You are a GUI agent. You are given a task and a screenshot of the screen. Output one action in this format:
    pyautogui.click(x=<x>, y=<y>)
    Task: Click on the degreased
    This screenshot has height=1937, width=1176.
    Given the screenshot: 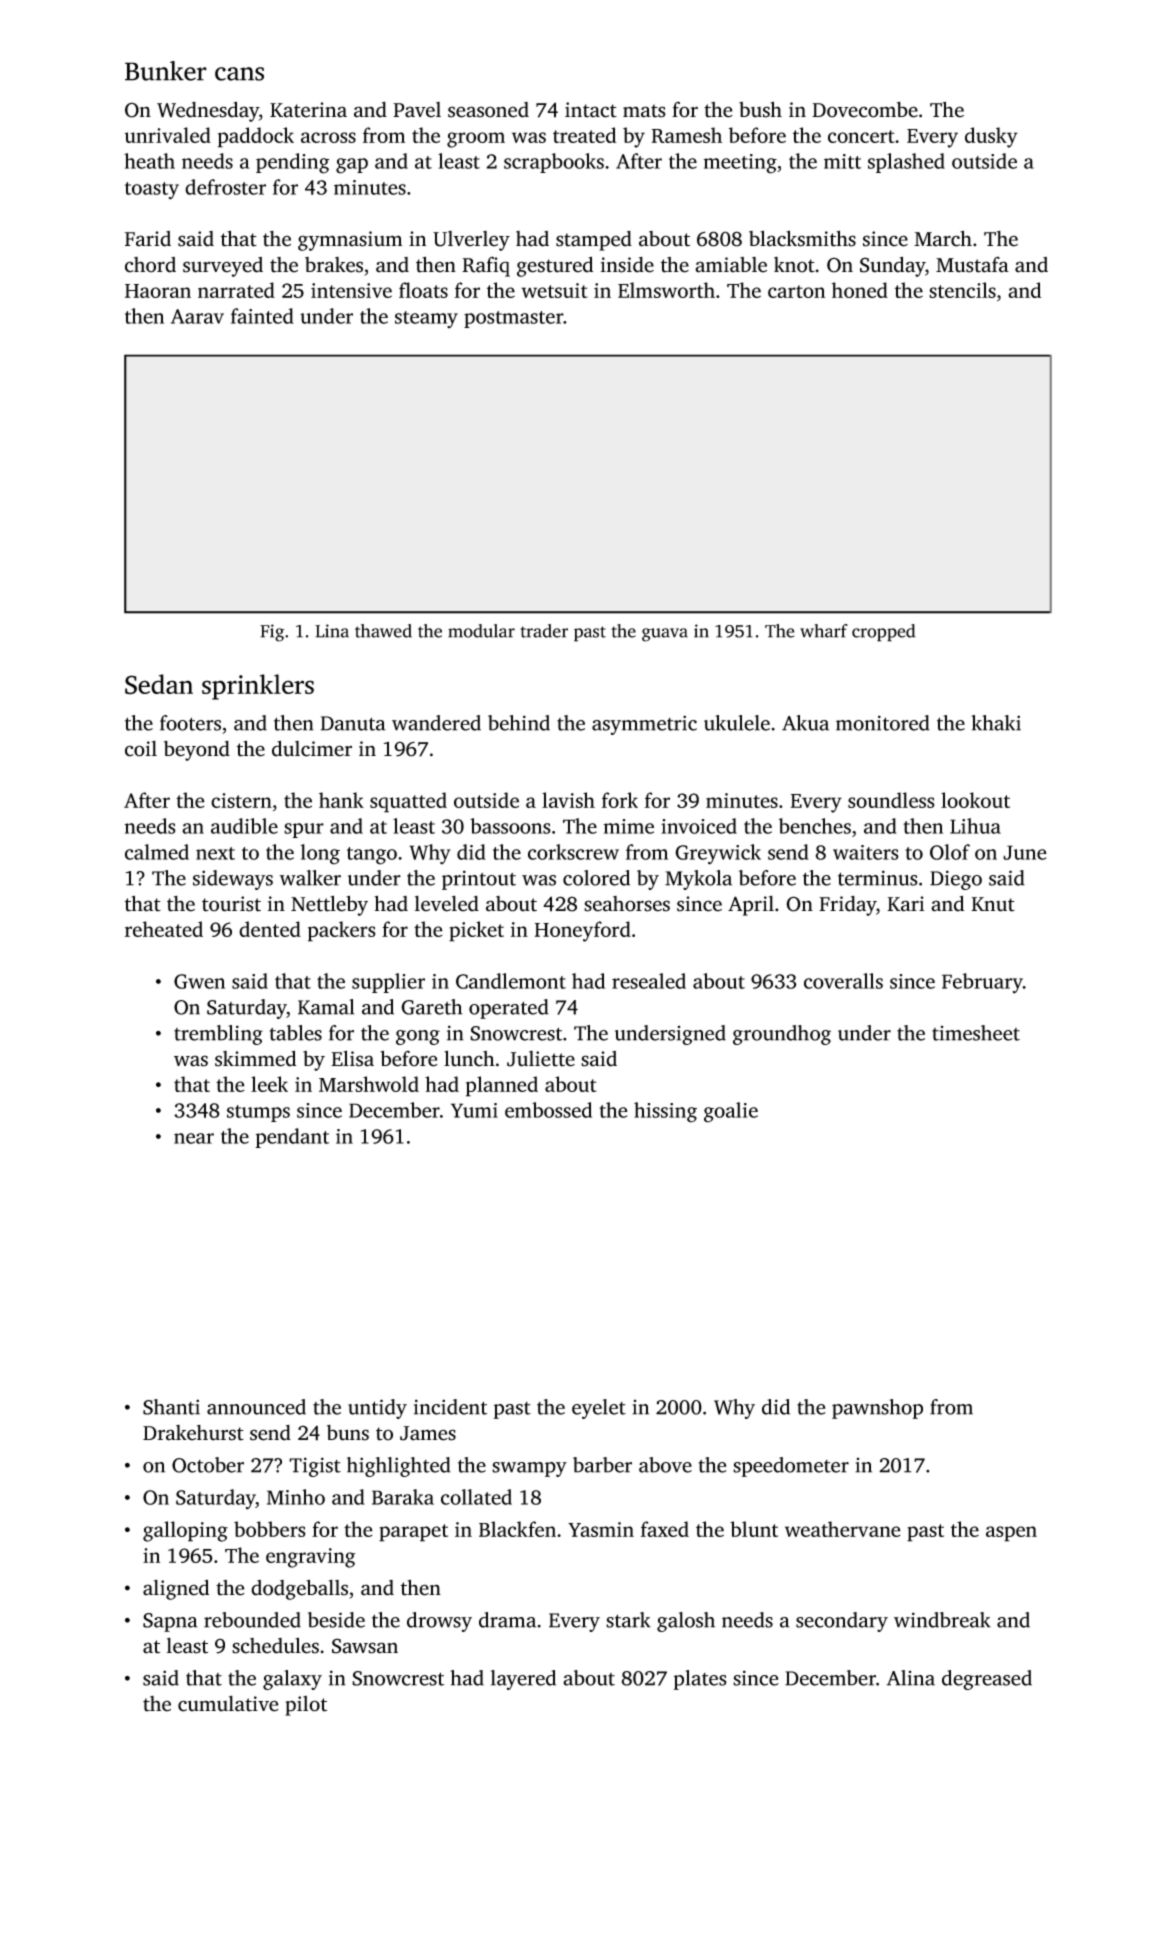 What is the action you would take?
    pyautogui.click(x=987, y=1680)
